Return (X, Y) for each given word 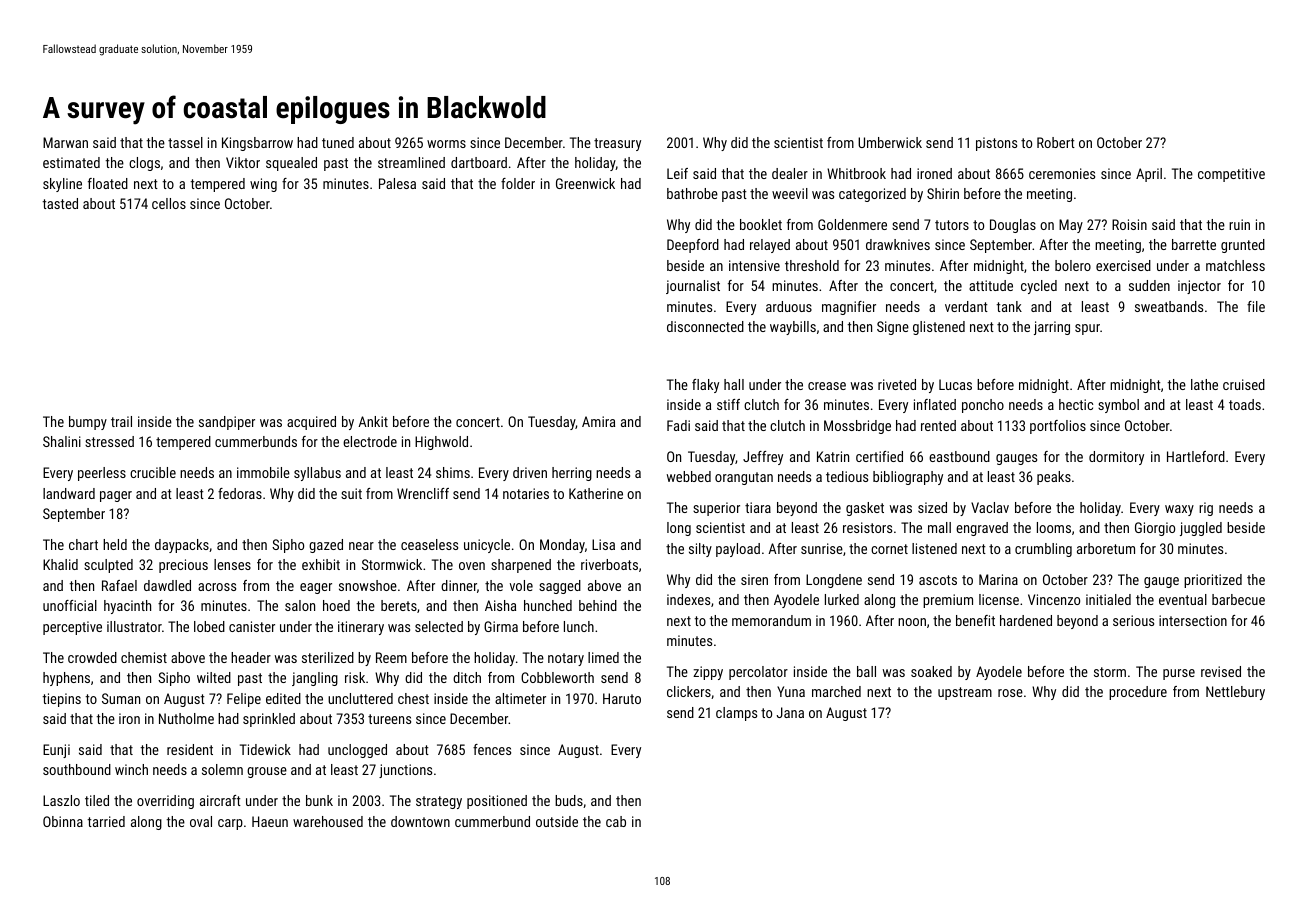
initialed (1108, 599)
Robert (1056, 142)
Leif (677, 173)
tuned (338, 142)
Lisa (603, 544)
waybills (793, 328)
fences (492, 749)
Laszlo (61, 800)
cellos (169, 203)
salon (300, 605)
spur (1087, 329)
